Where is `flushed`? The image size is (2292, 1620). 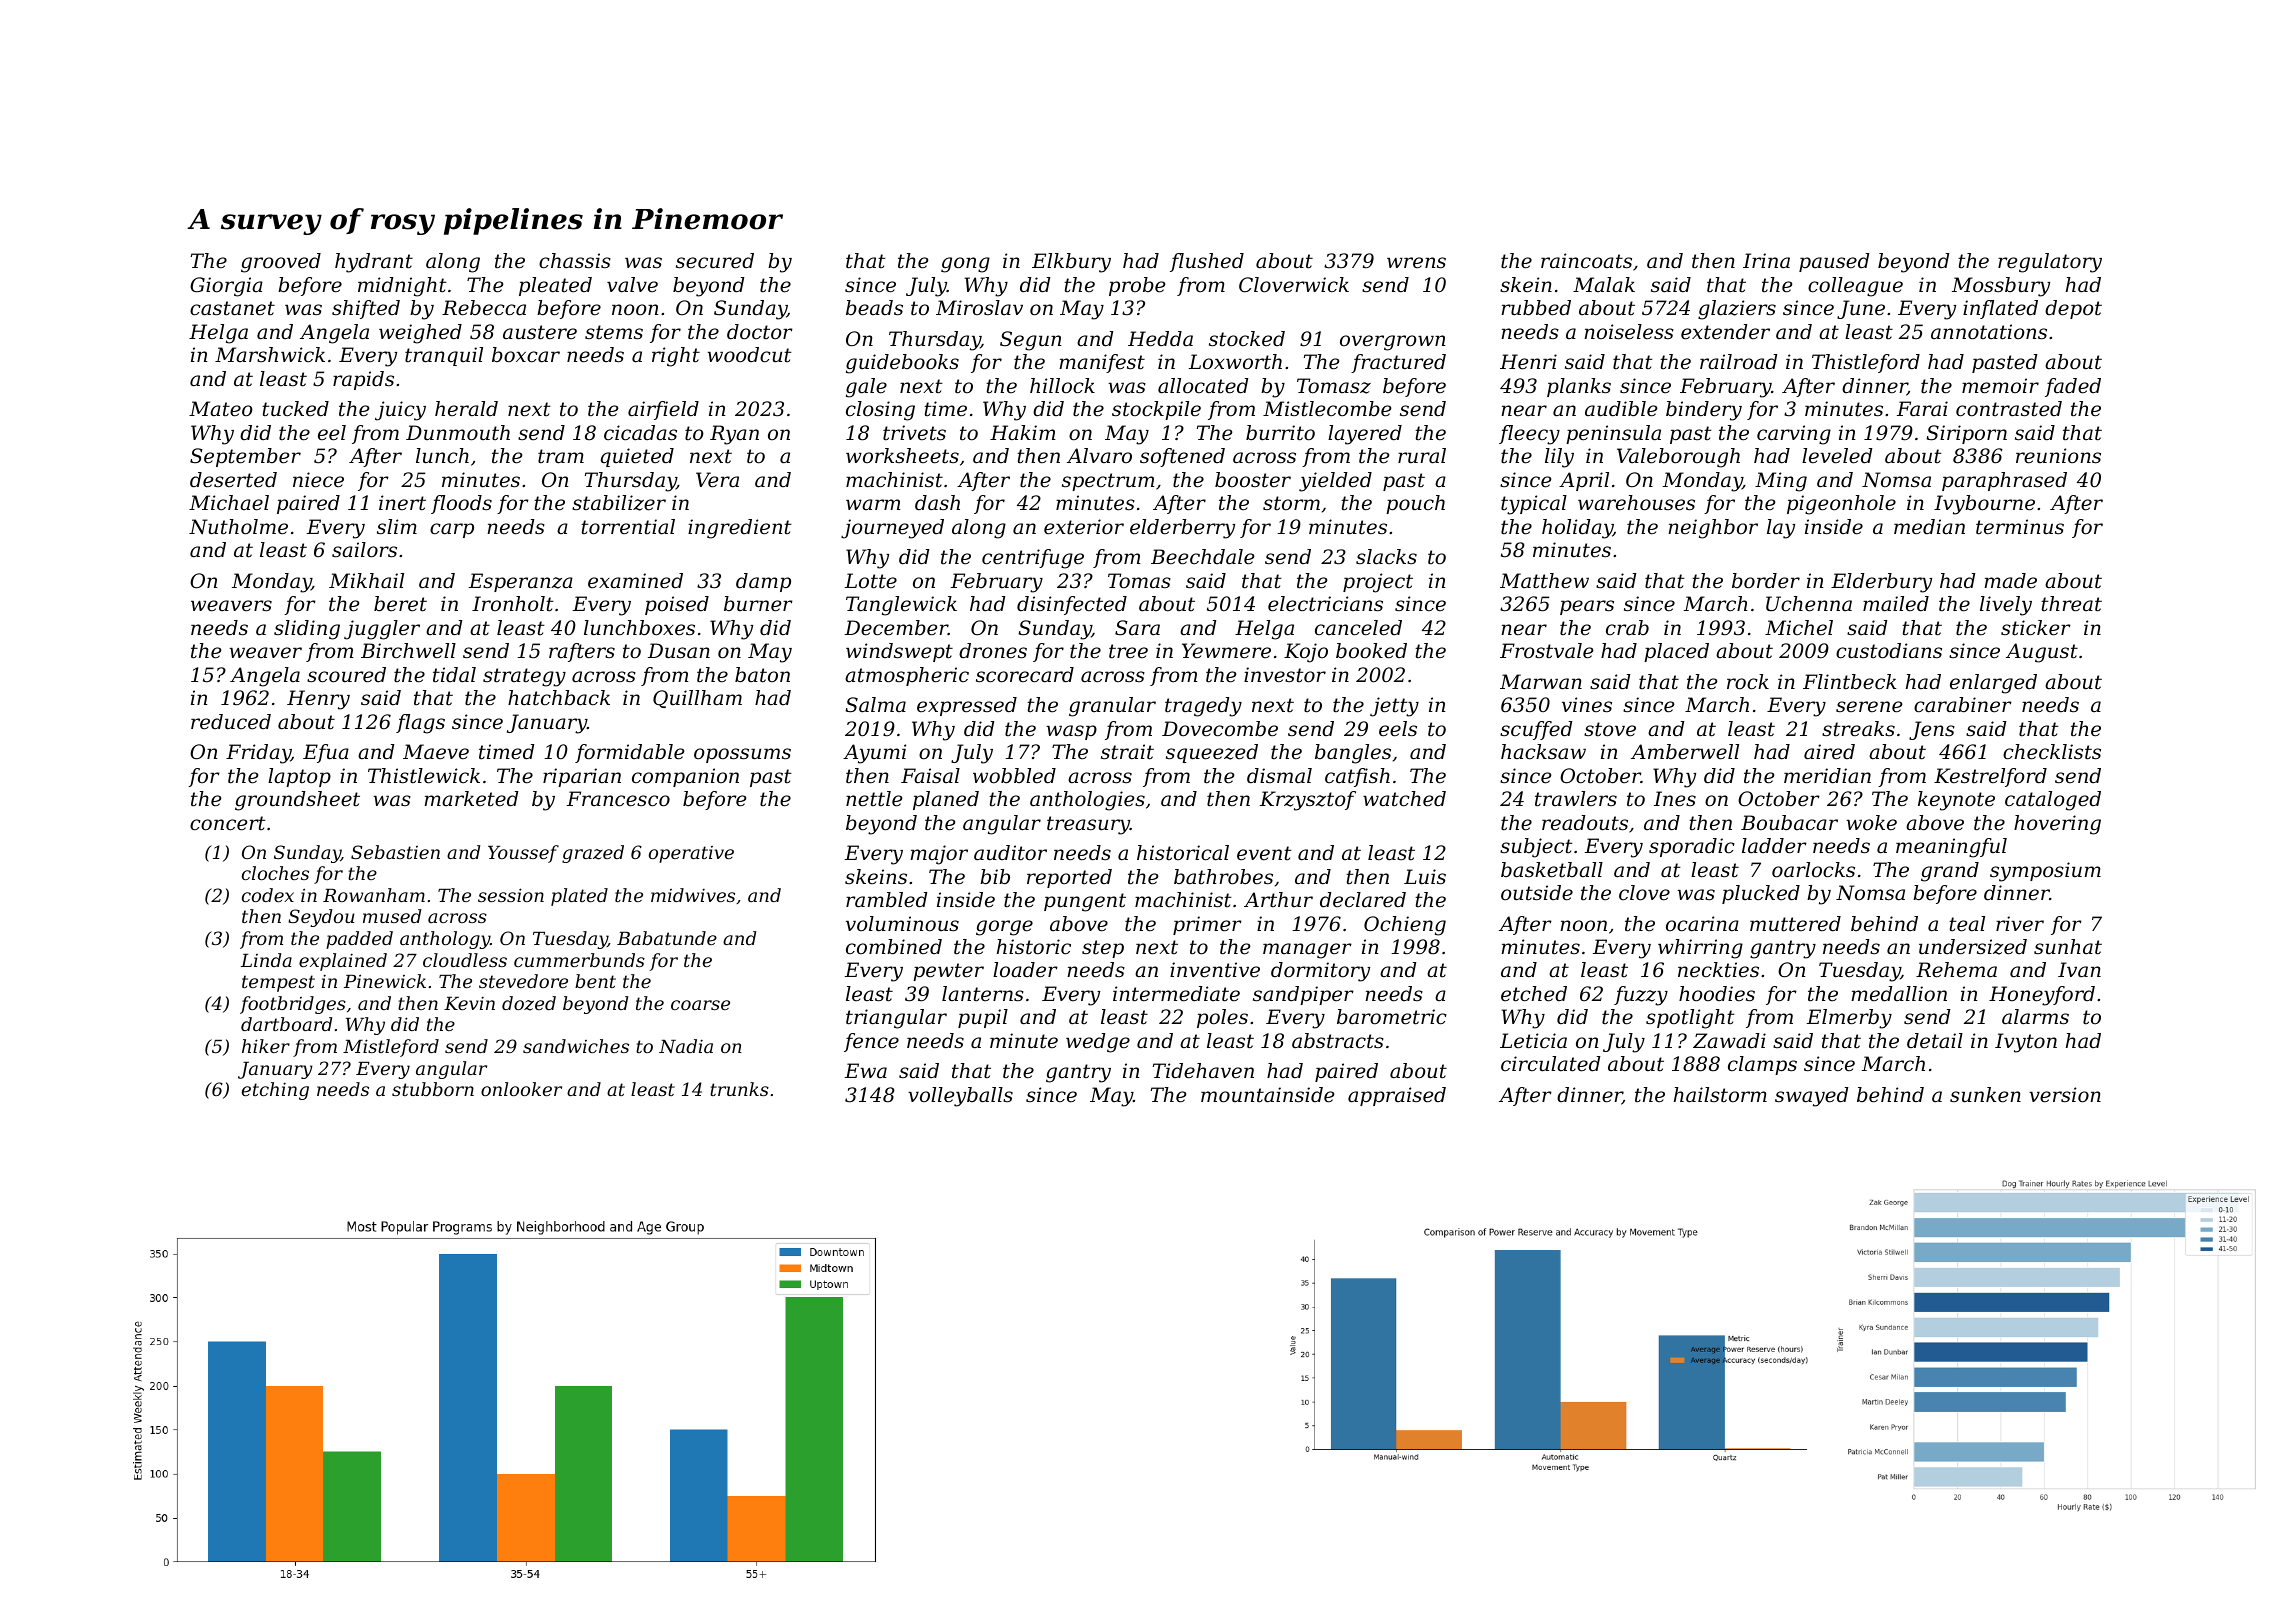
flushed is located at coordinates (1207, 262).
